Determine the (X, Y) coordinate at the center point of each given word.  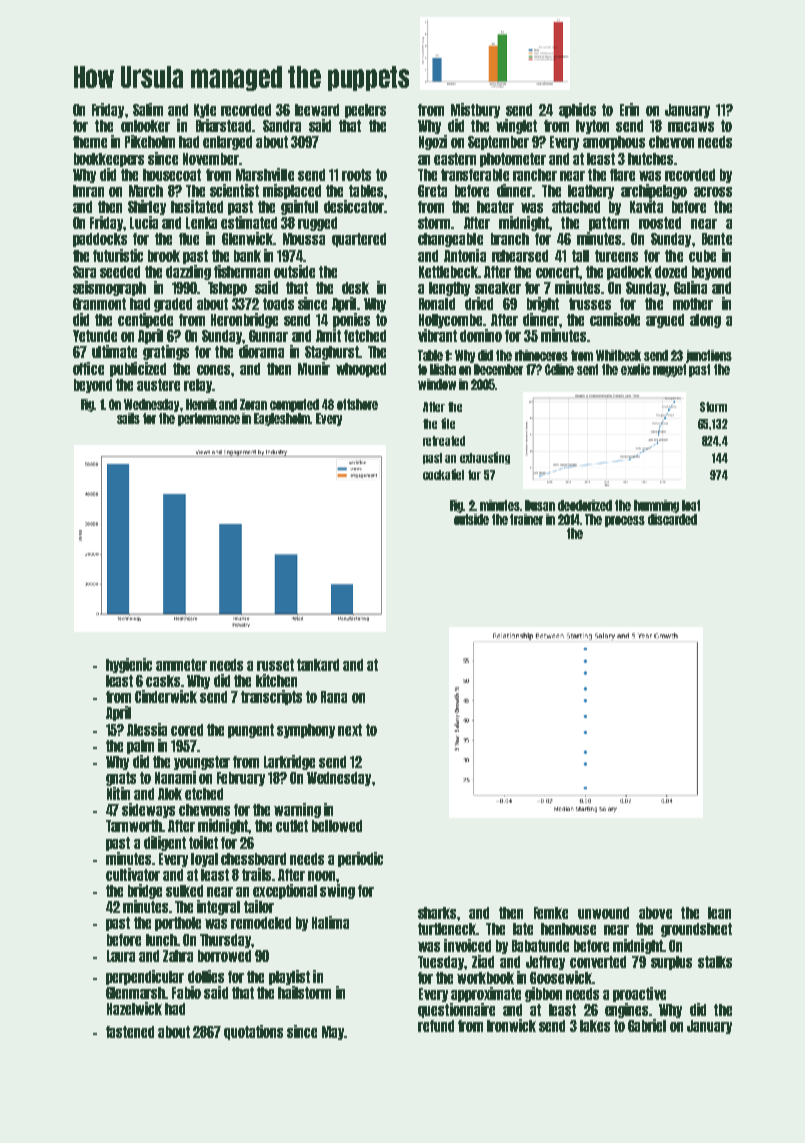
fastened (130, 1032)
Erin (629, 109)
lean (719, 913)
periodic (360, 859)
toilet (203, 842)
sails (128, 418)
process (625, 521)
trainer (526, 519)
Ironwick (511, 1025)
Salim (148, 109)
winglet (516, 126)
